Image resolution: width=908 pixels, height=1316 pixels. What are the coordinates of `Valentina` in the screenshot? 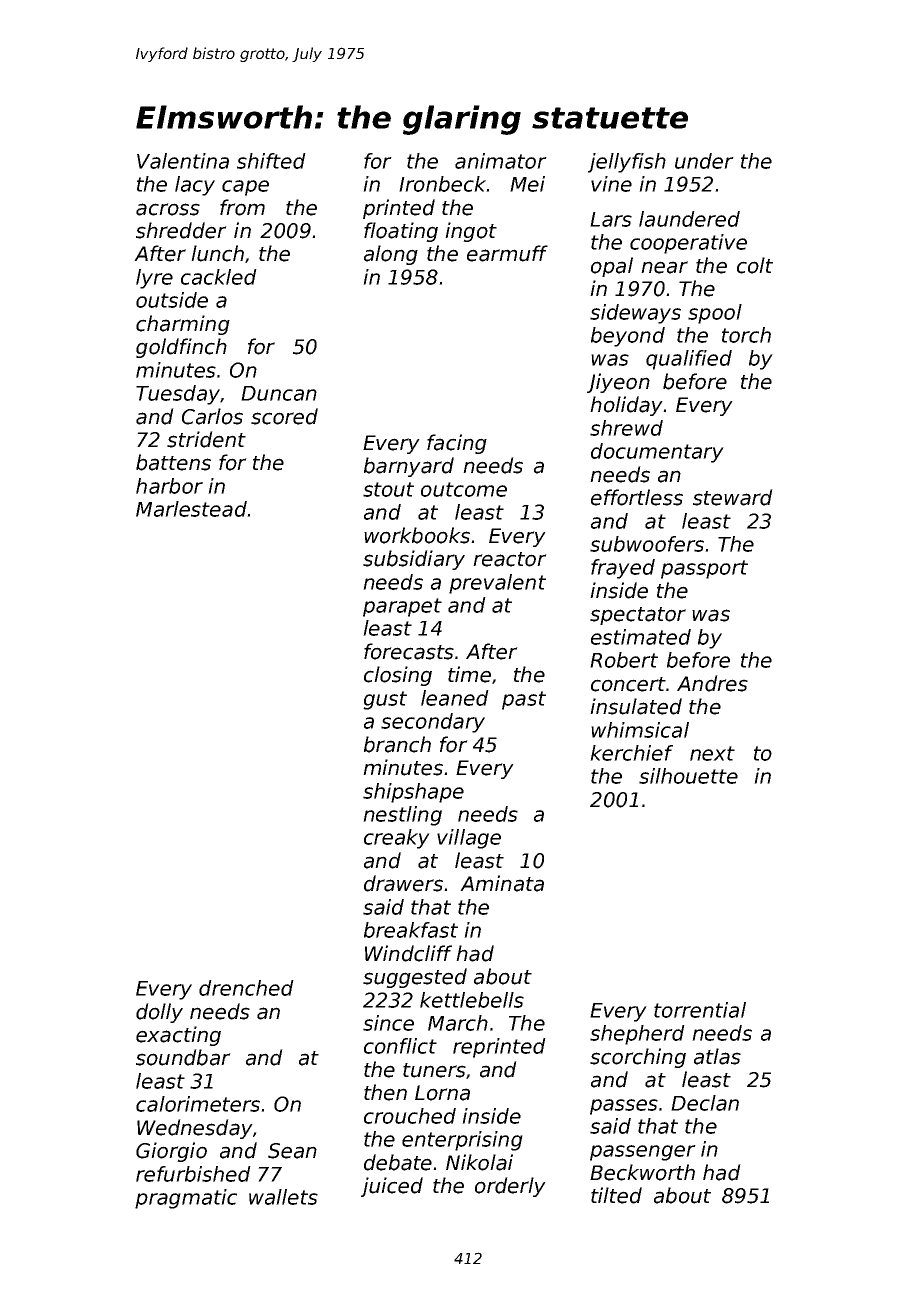 It's located at (183, 161).
